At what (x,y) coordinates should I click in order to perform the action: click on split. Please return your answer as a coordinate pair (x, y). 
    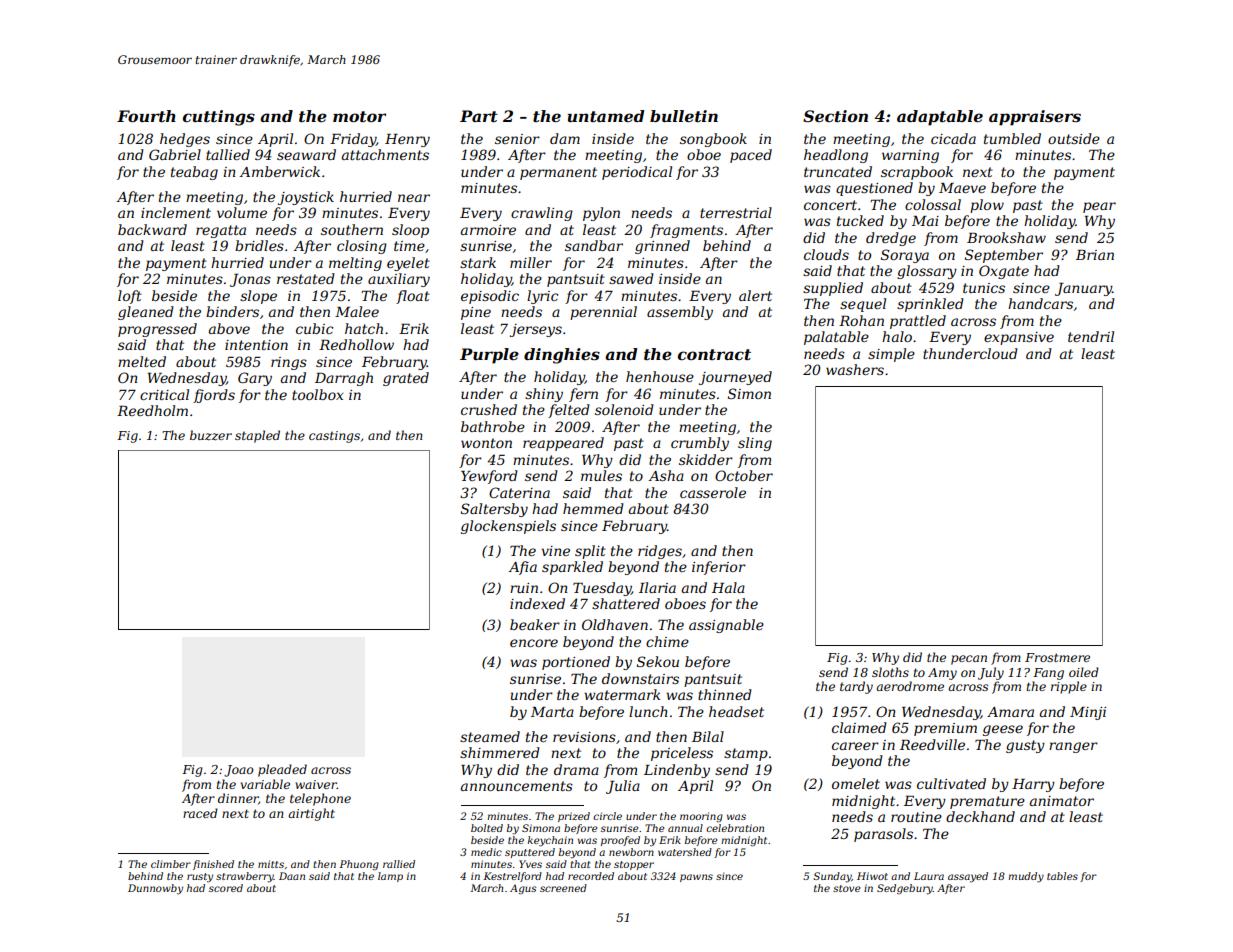
    Looking at the image, I should click on (590, 552).
